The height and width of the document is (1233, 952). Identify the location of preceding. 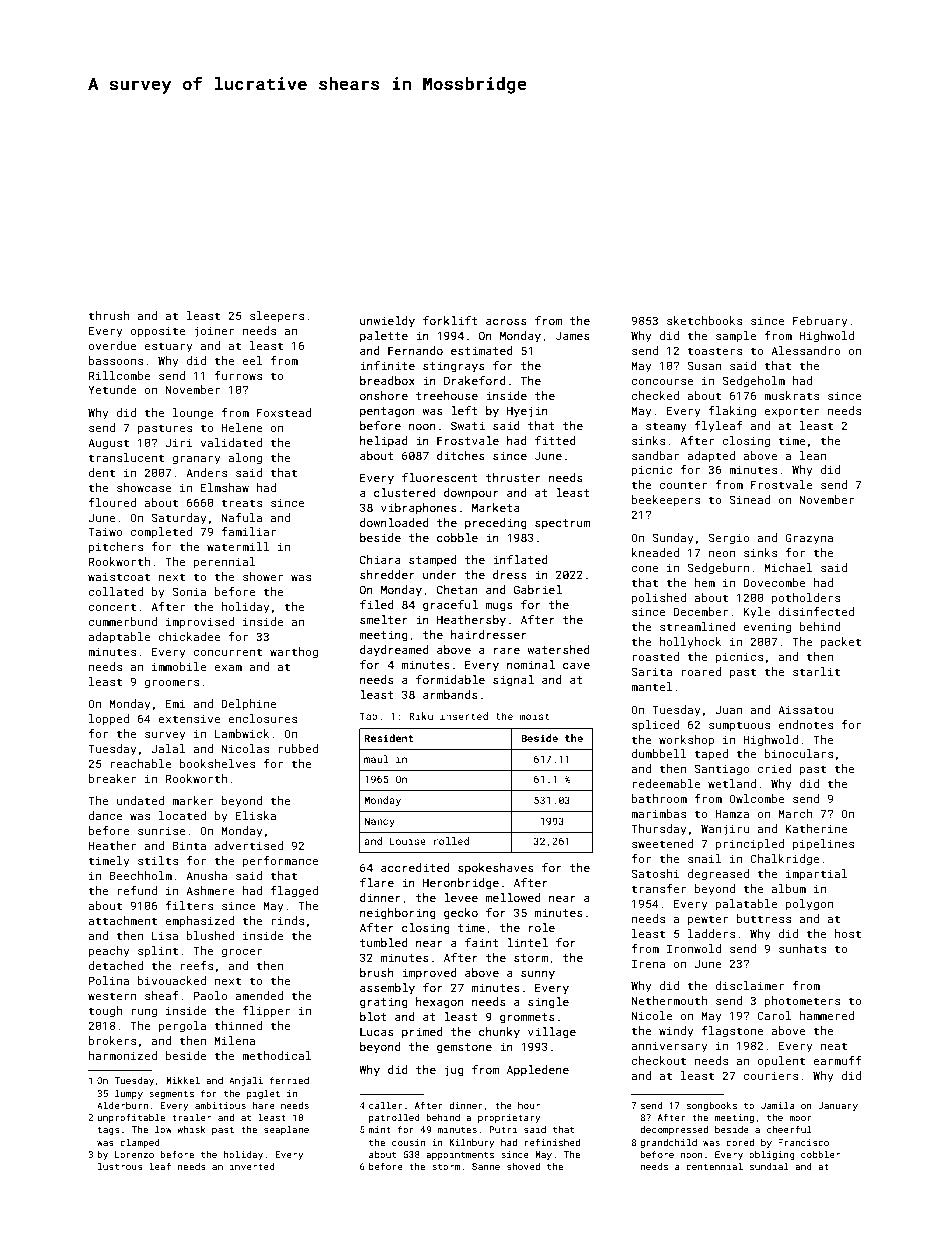
(496, 524).
